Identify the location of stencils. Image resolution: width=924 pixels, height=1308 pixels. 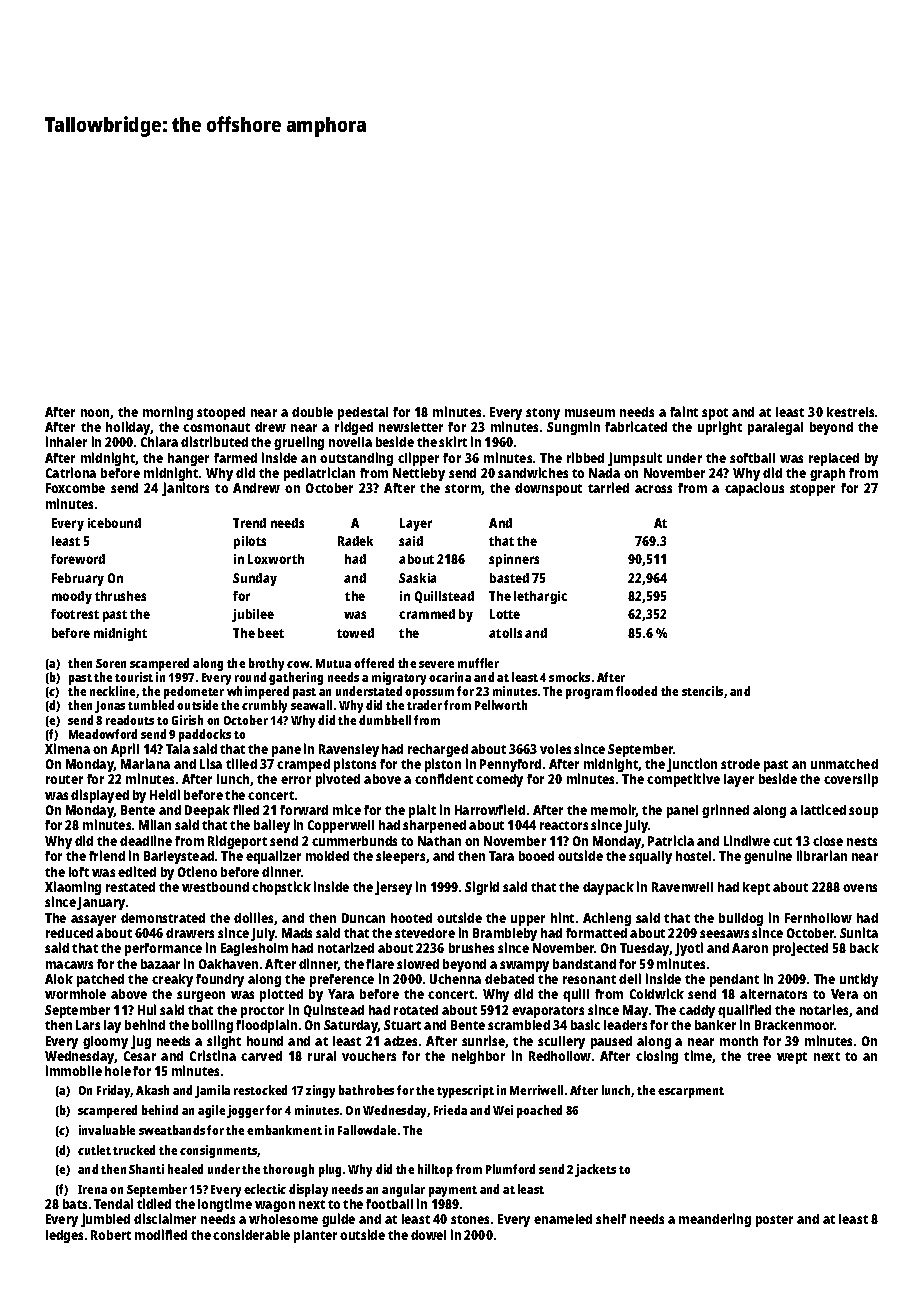
(702, 691).
